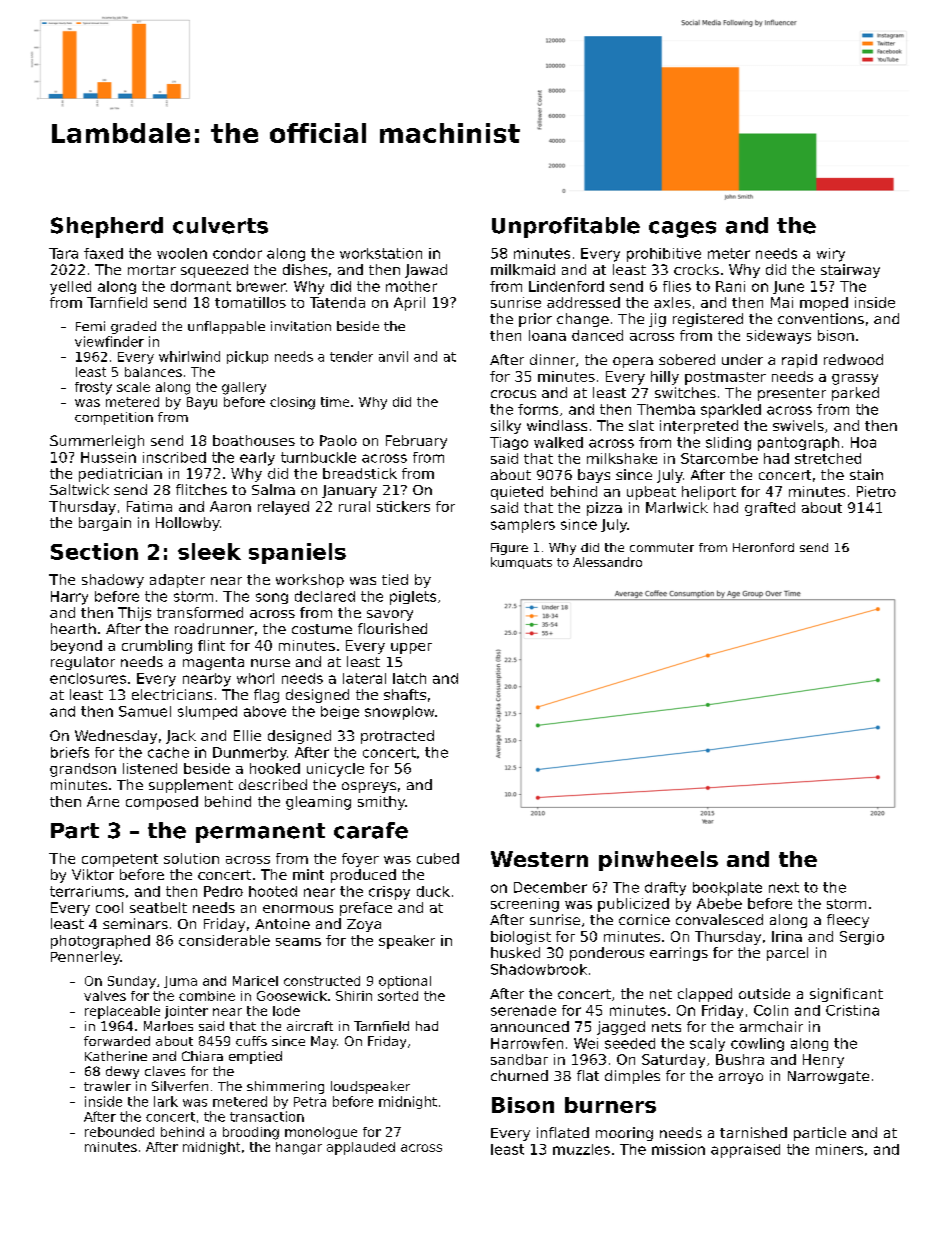 The height and width of the screenshot is (1233, 952). What do you see at coordinates (519, 1059) in the screenshot?
I see `sandbar` at bounding box center [519, 1059].
